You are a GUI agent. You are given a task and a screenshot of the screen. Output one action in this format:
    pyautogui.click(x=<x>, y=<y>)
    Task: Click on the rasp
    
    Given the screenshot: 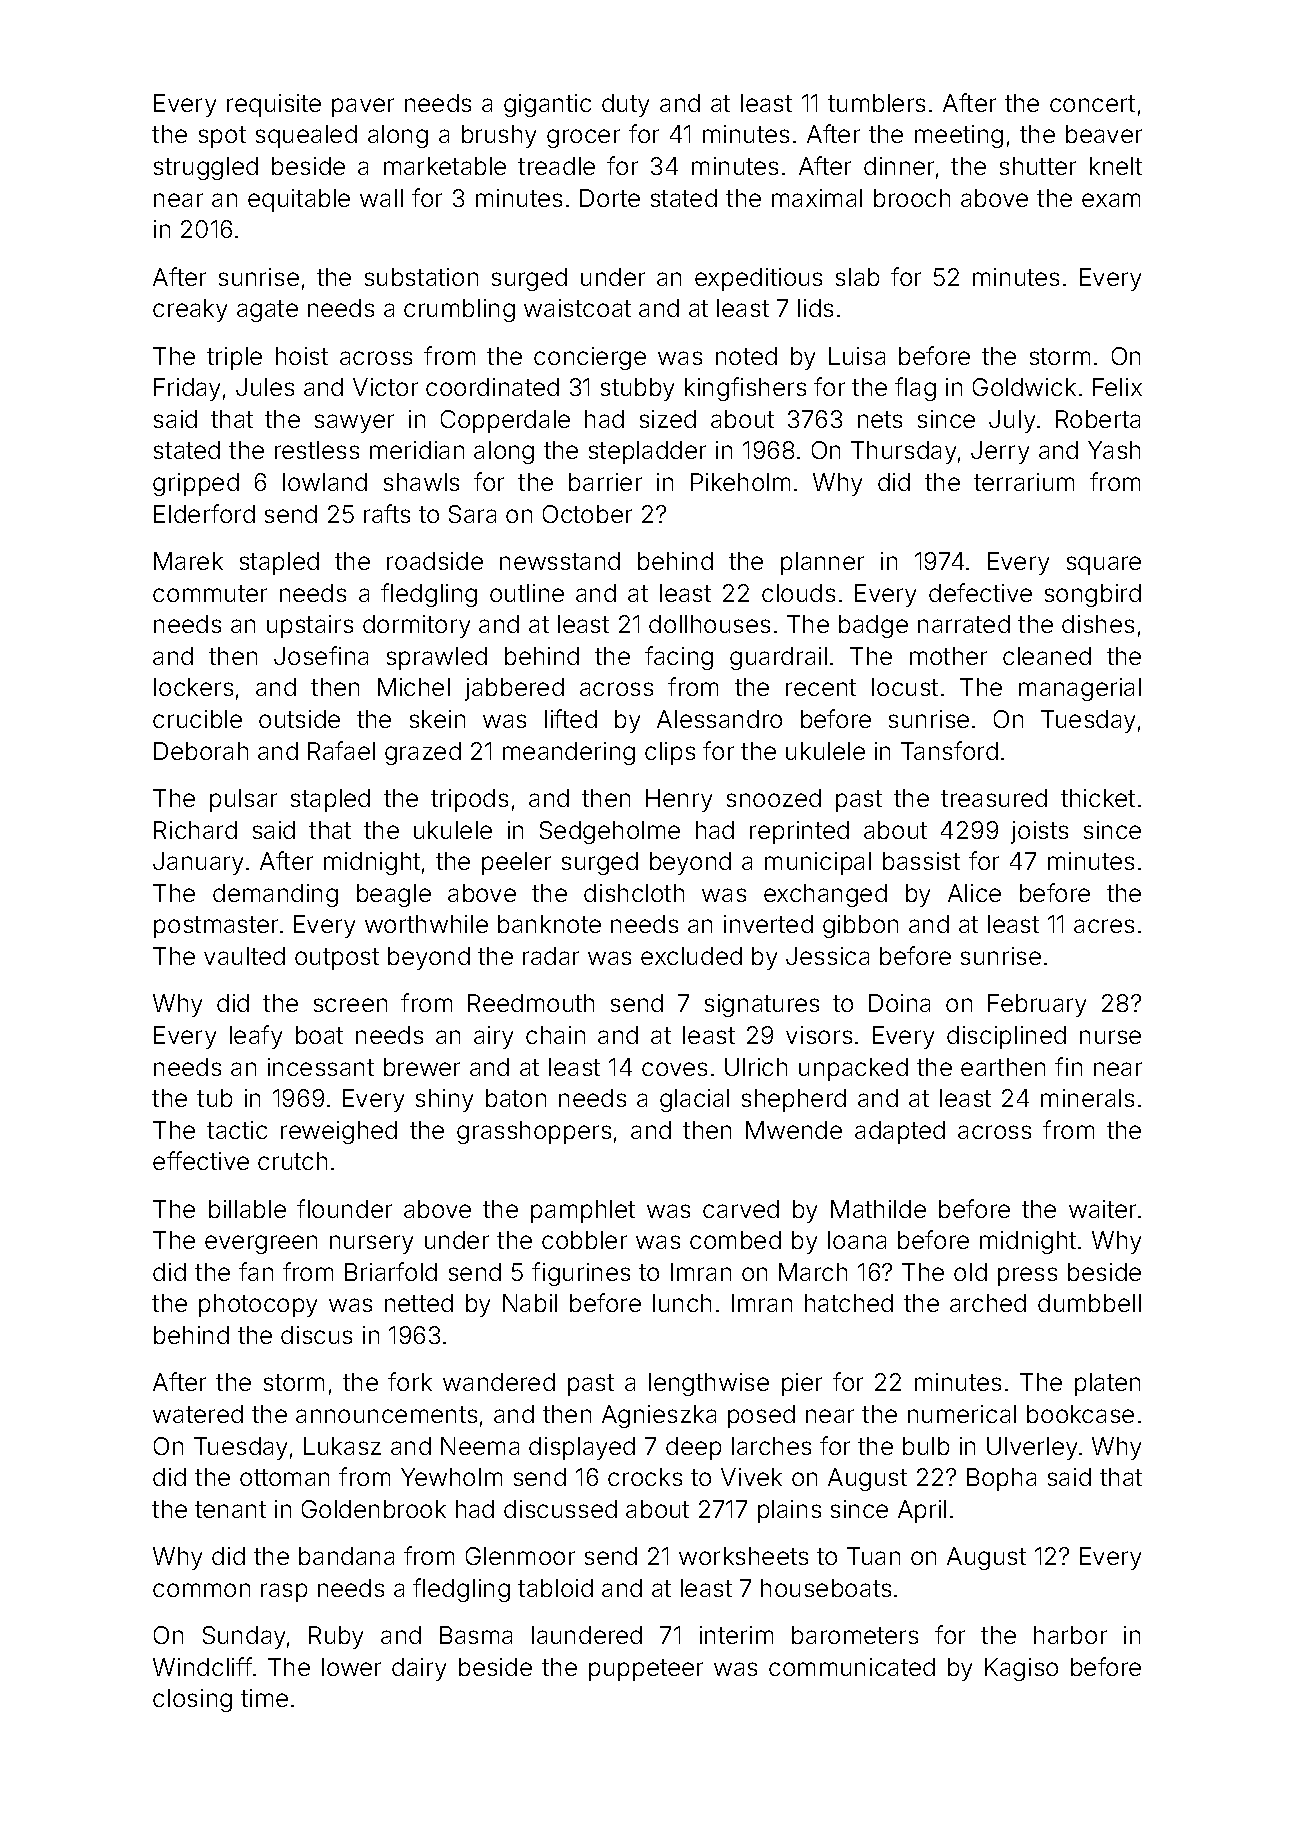 What is the action you would take?
    pyautogui.click(x=284, y=1592)
